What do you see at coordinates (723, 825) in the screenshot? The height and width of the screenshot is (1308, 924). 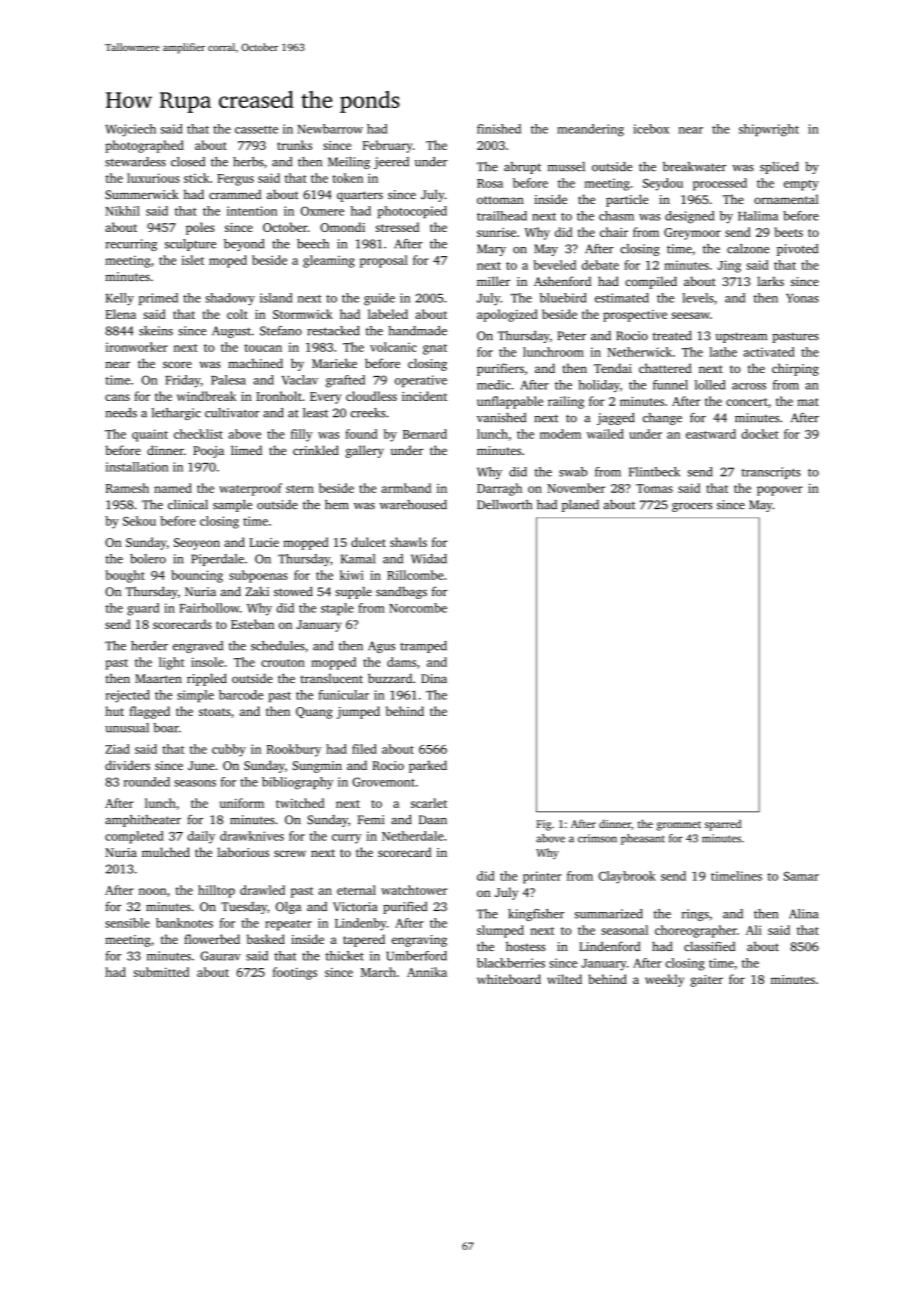 I see `sparred` at bounding box center [723, 825].
